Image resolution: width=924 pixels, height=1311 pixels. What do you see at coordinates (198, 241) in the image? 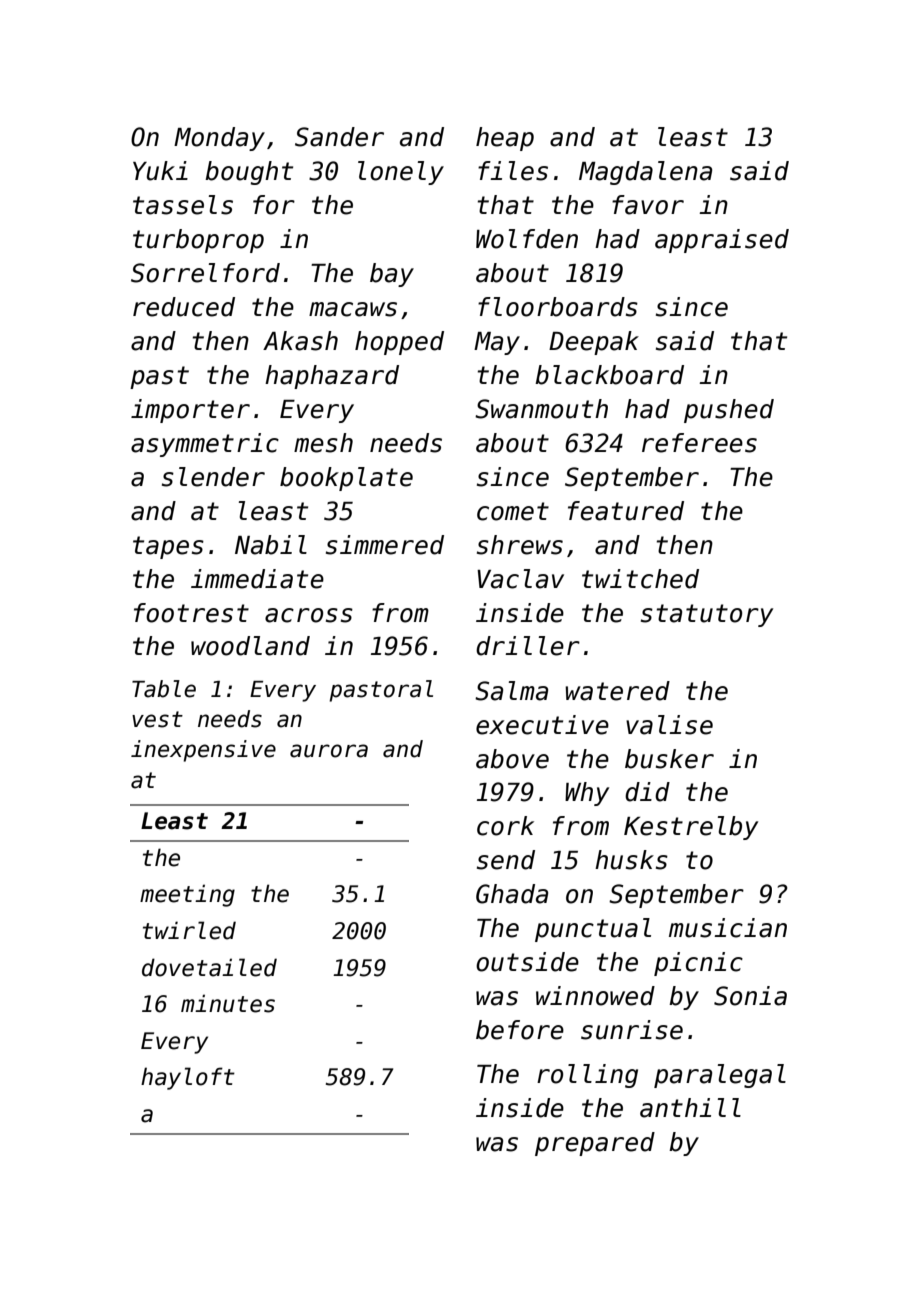
I see `turboprop` at bounding box center [198, 241].
